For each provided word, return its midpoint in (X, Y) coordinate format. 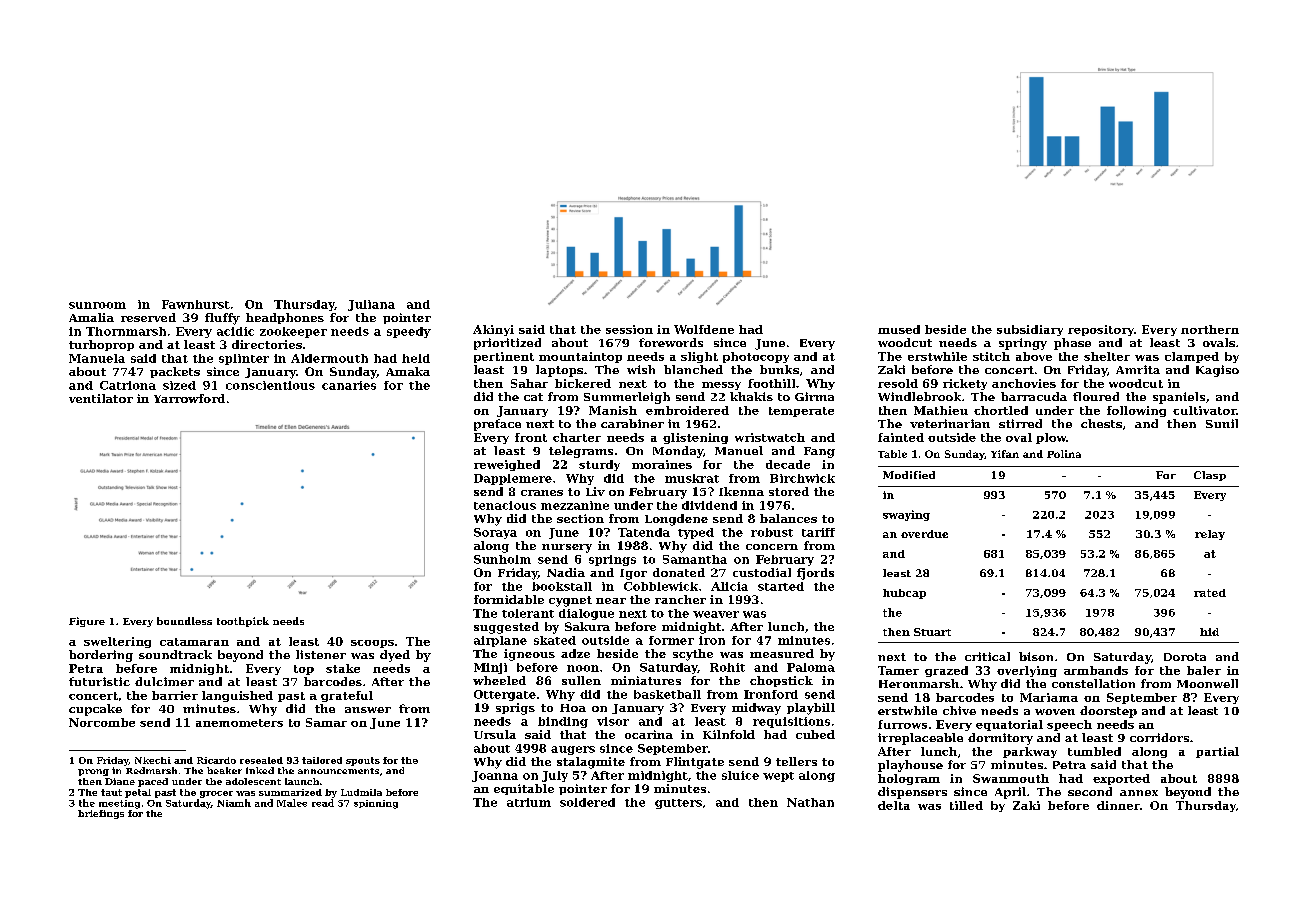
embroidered (687, 410)
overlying (1027, 671)
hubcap (904, 594)
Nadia (566, 572)
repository (1101, 330)
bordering (101, 656)
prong (93, 772)
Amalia (91, 317)
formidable (509, 599)
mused (899, 329)
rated (1210, 593)
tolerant (528, 613)
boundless (184, 621)
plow (1051, 438)
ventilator (101, 398)
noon (583, 668)
